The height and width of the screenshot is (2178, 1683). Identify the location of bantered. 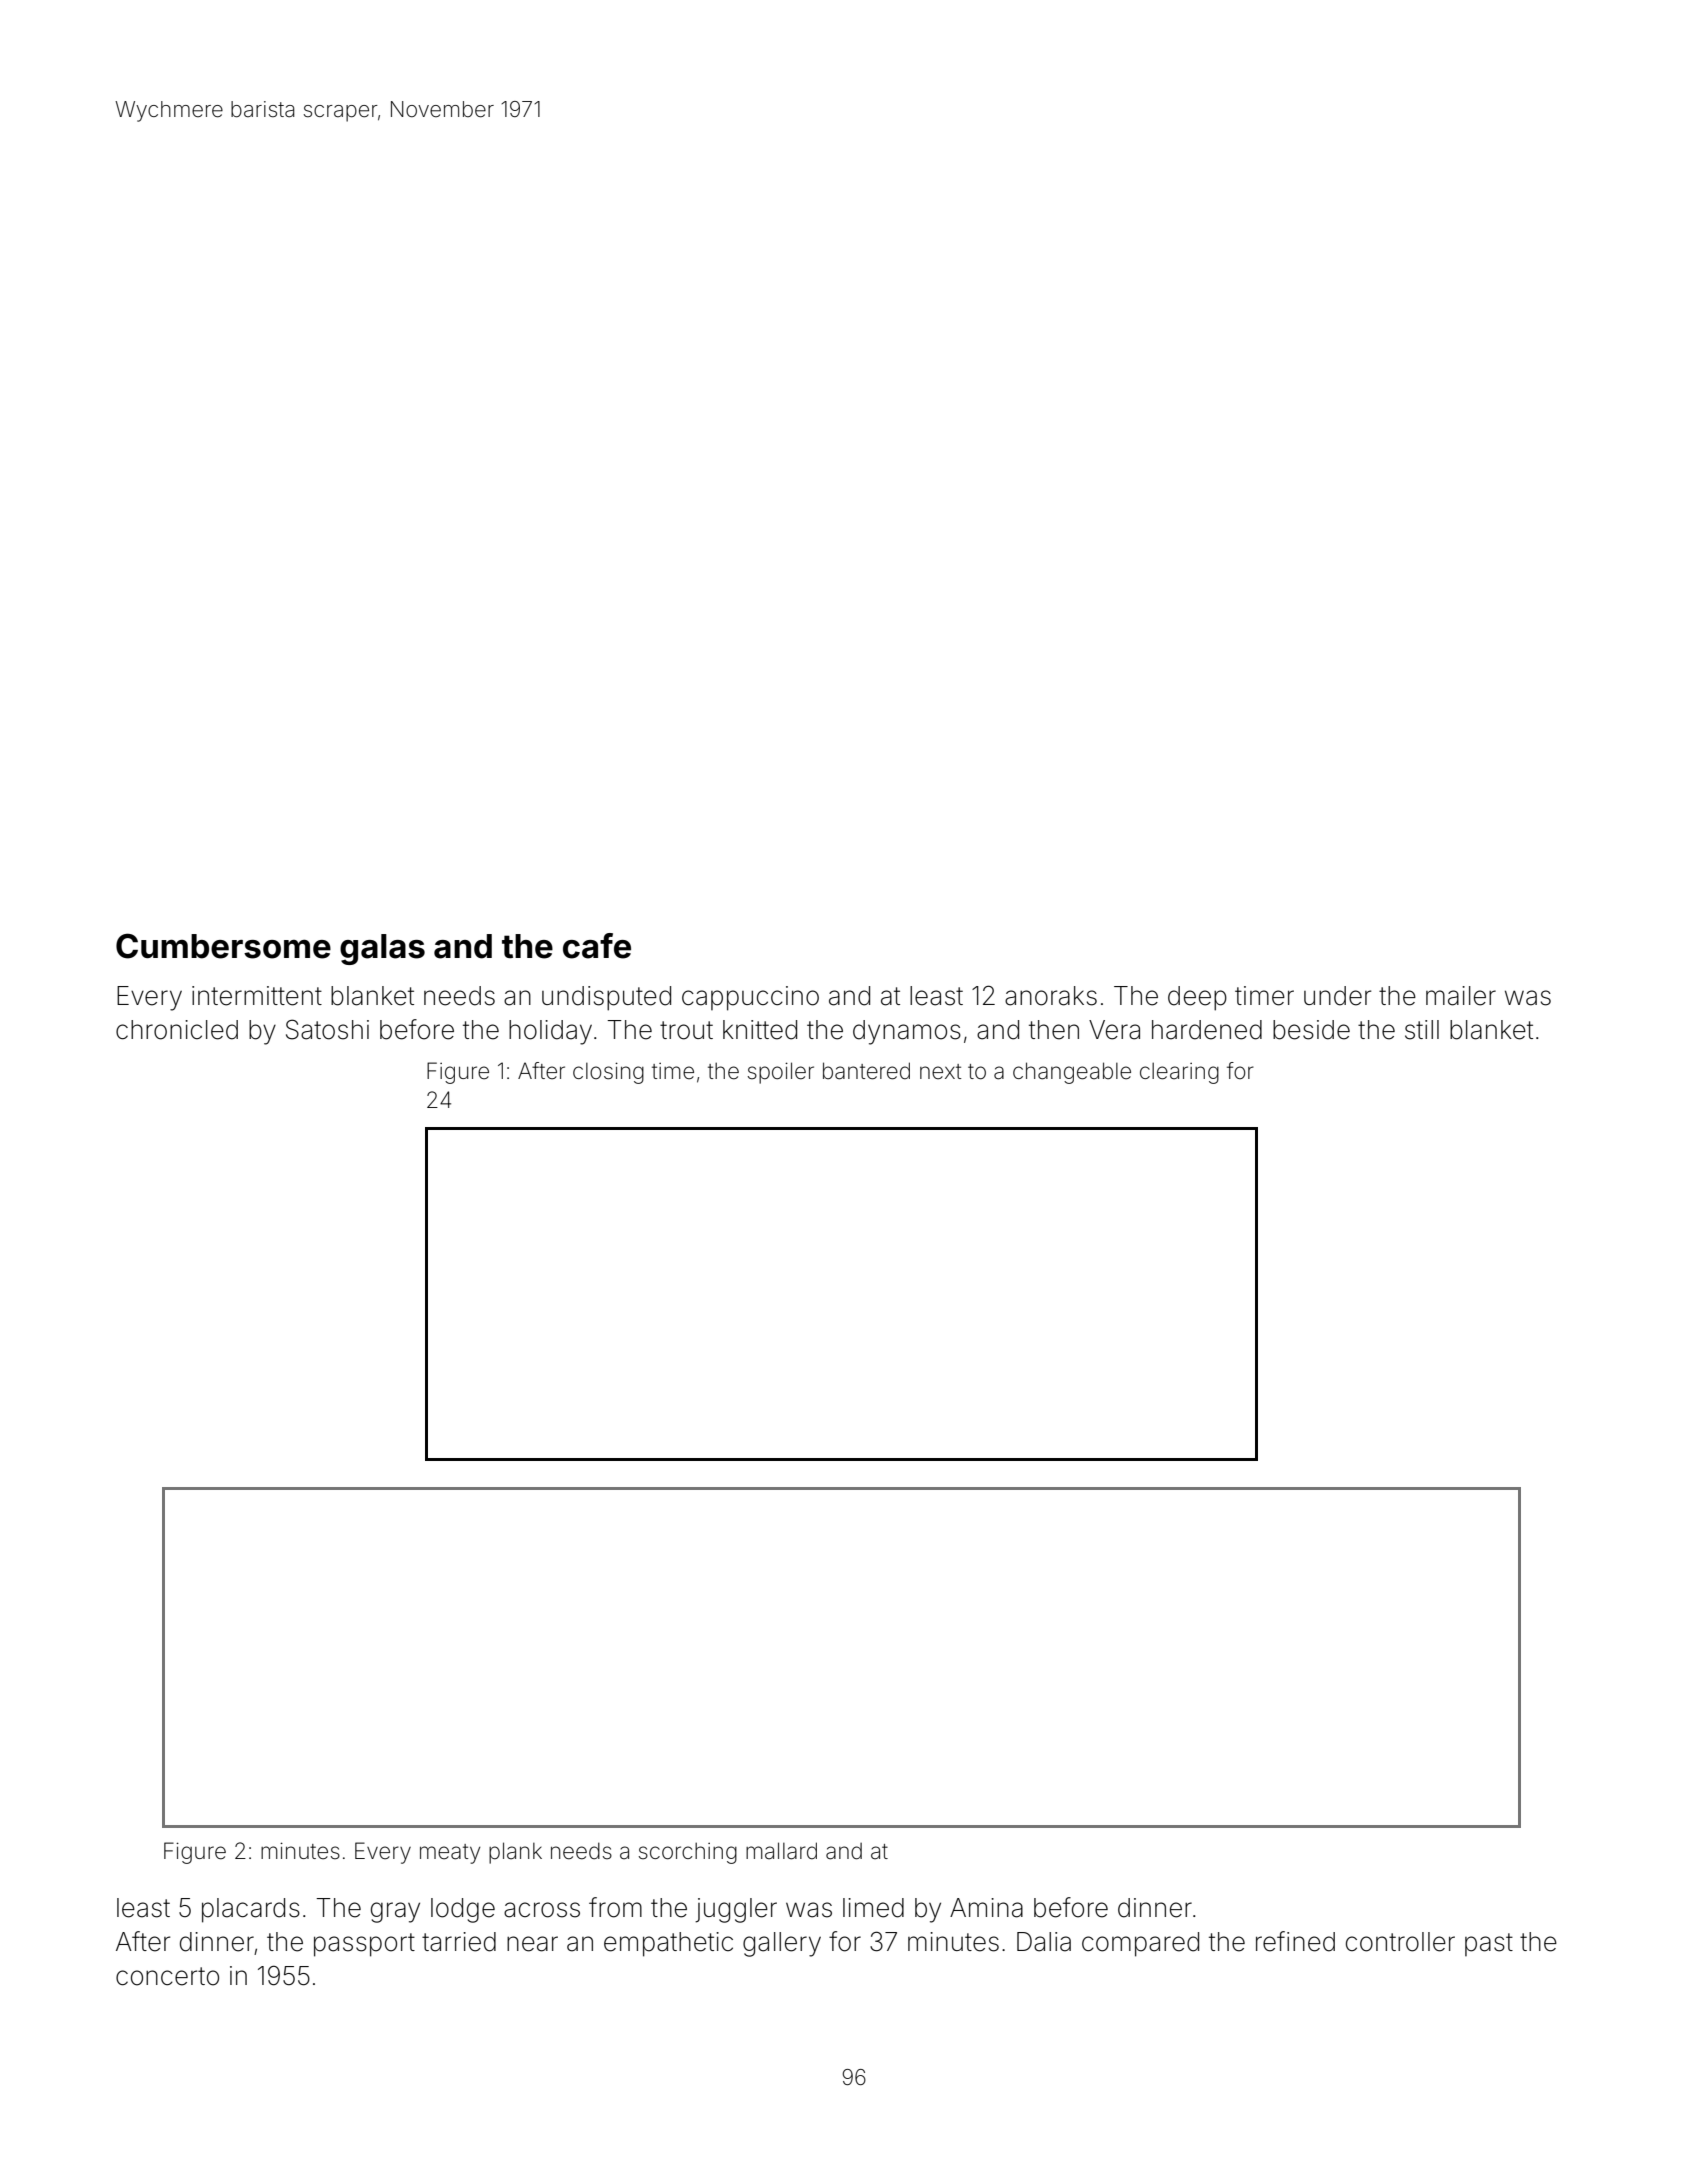
(866, 1071).
